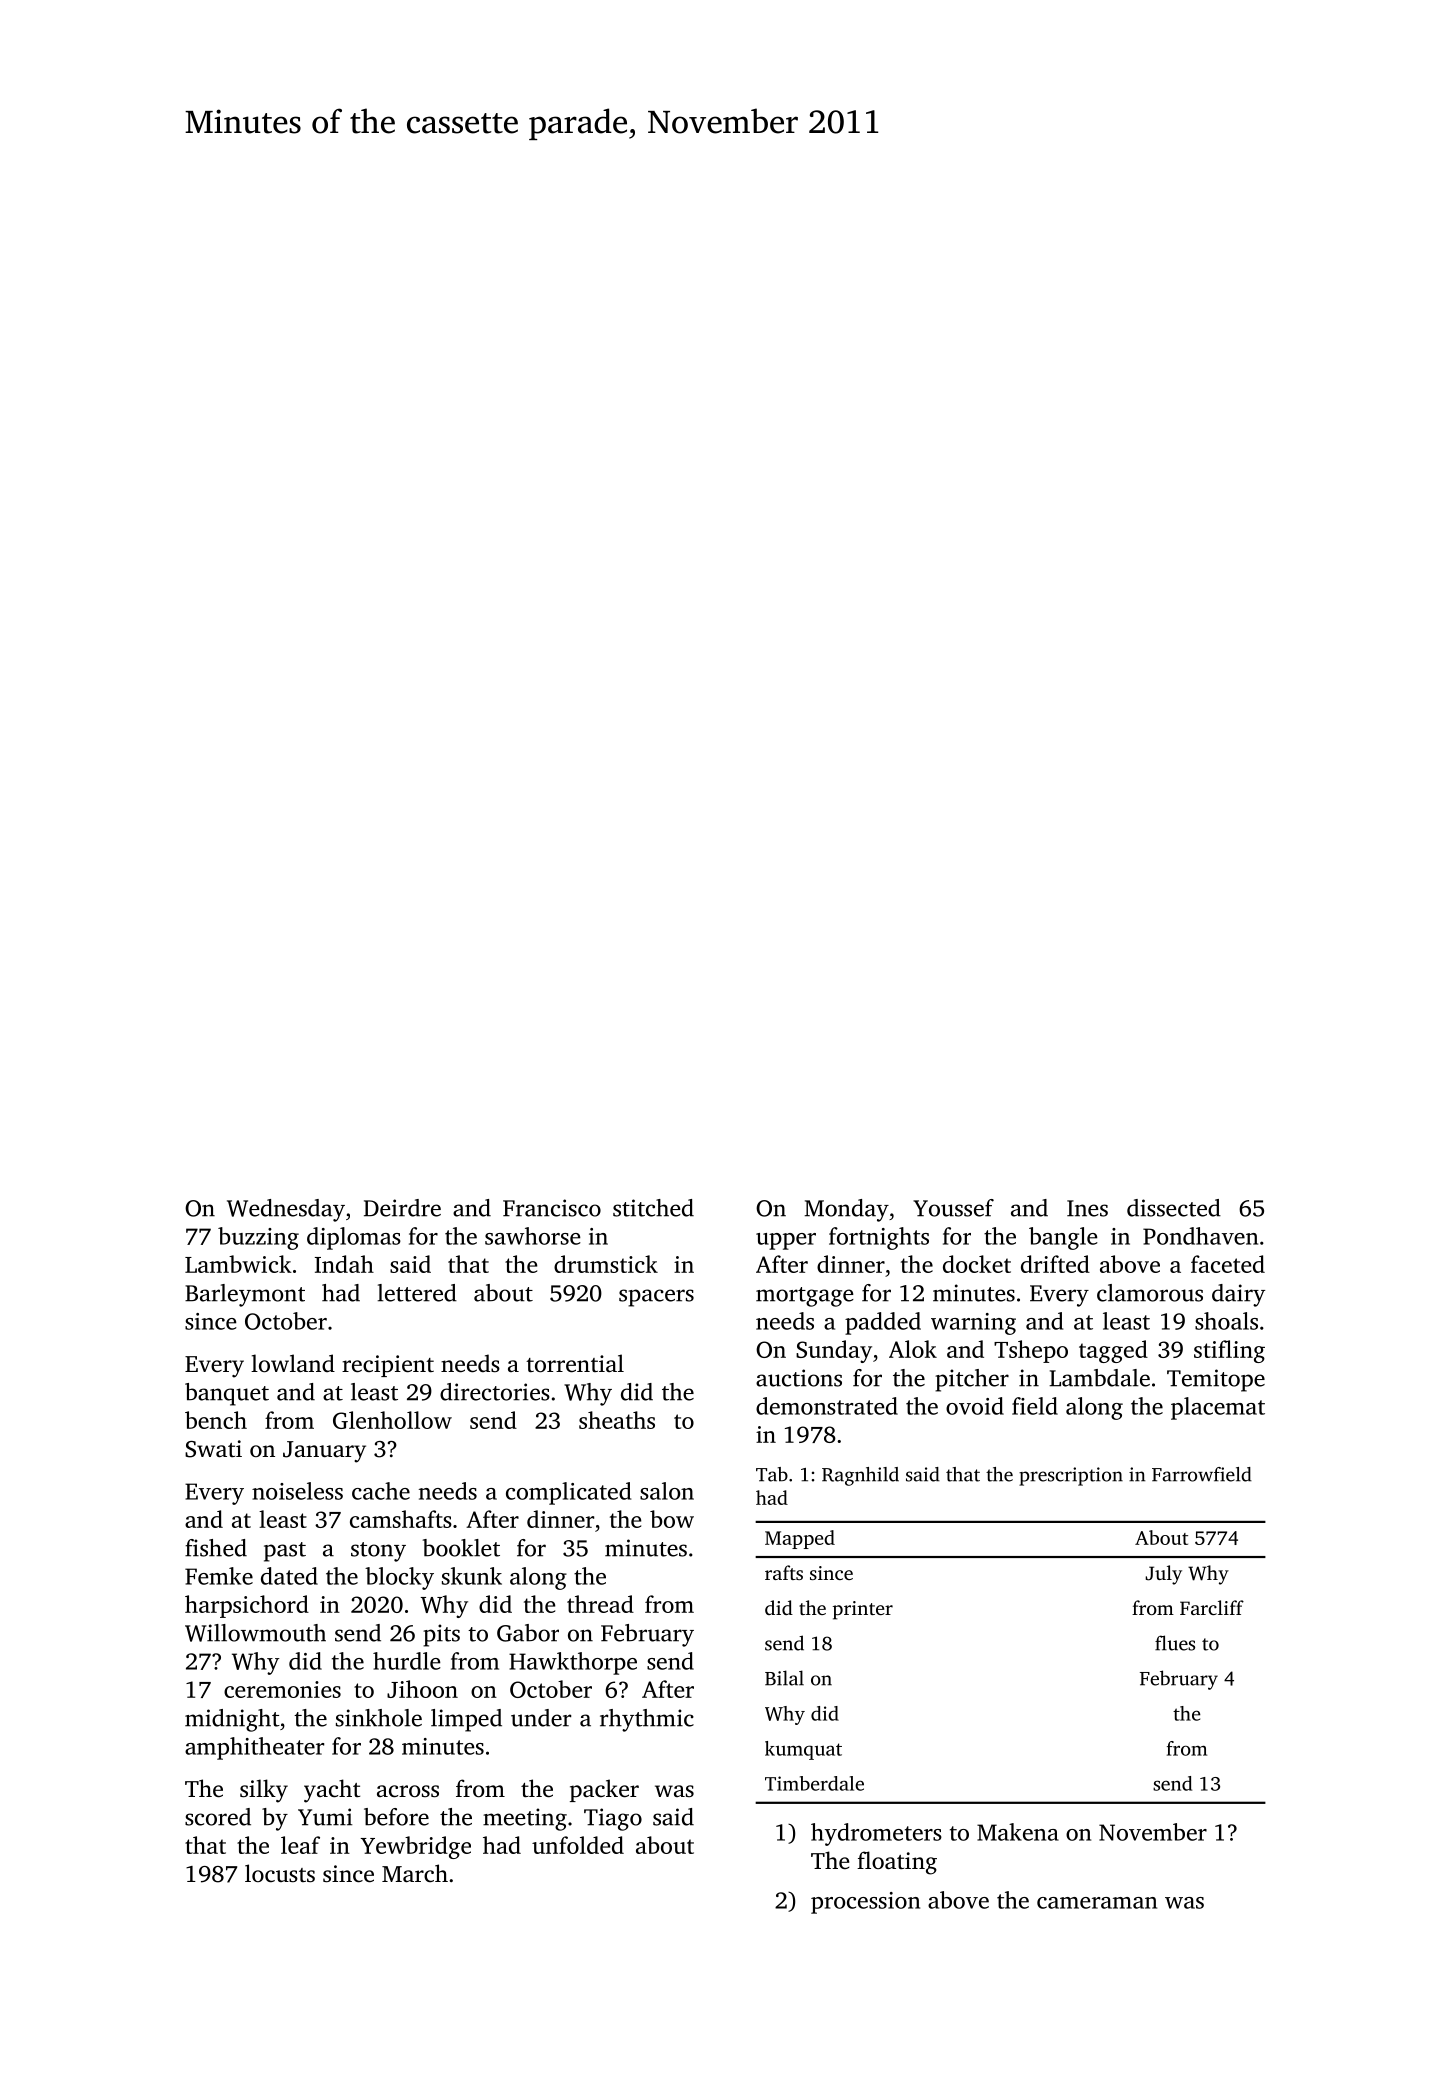  What do you see at coordinates (578, 1845) in the image?
I see `unfolded` at bounding box center [578, 1845].
